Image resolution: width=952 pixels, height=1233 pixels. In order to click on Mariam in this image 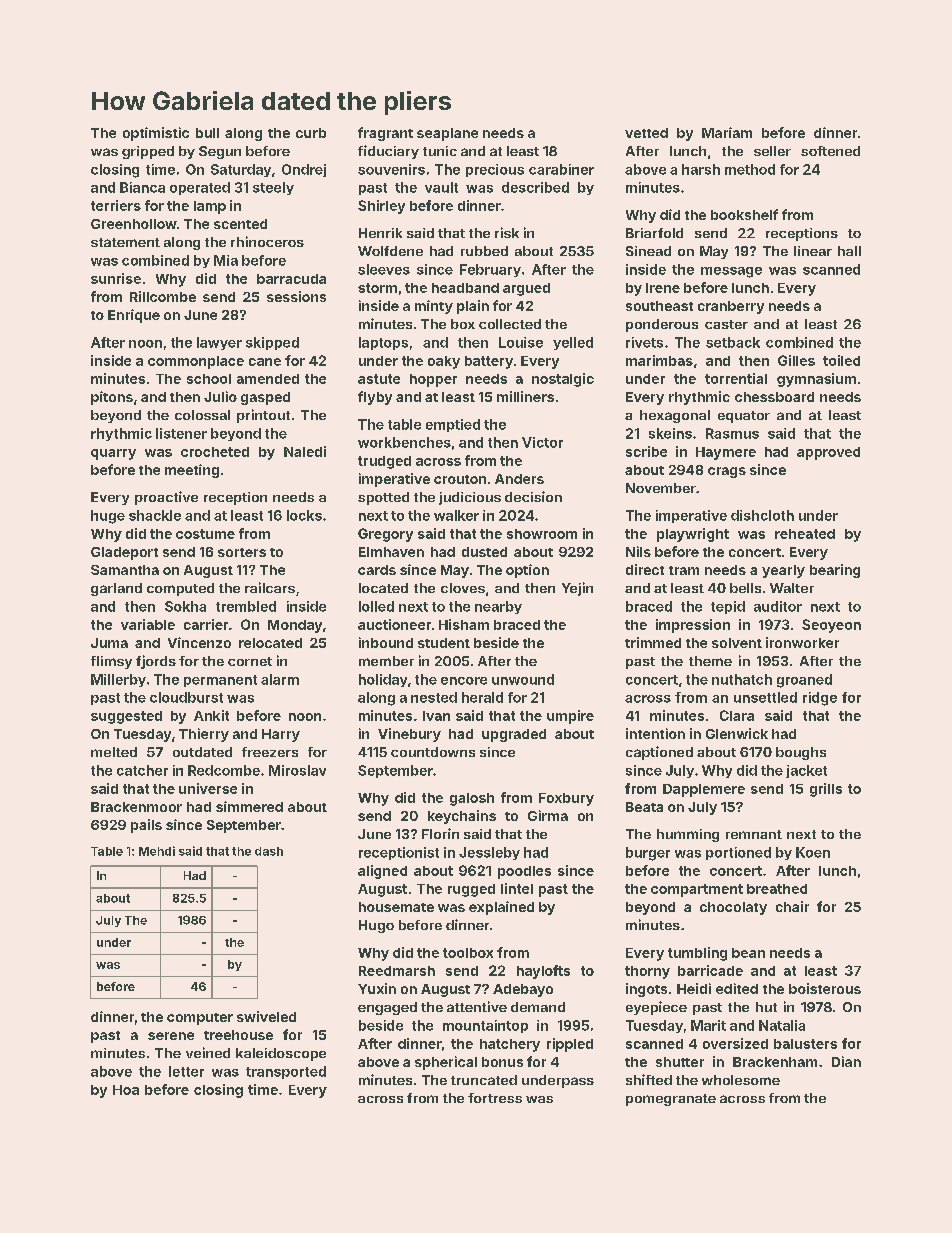, I will do `click(727, 132)`.
